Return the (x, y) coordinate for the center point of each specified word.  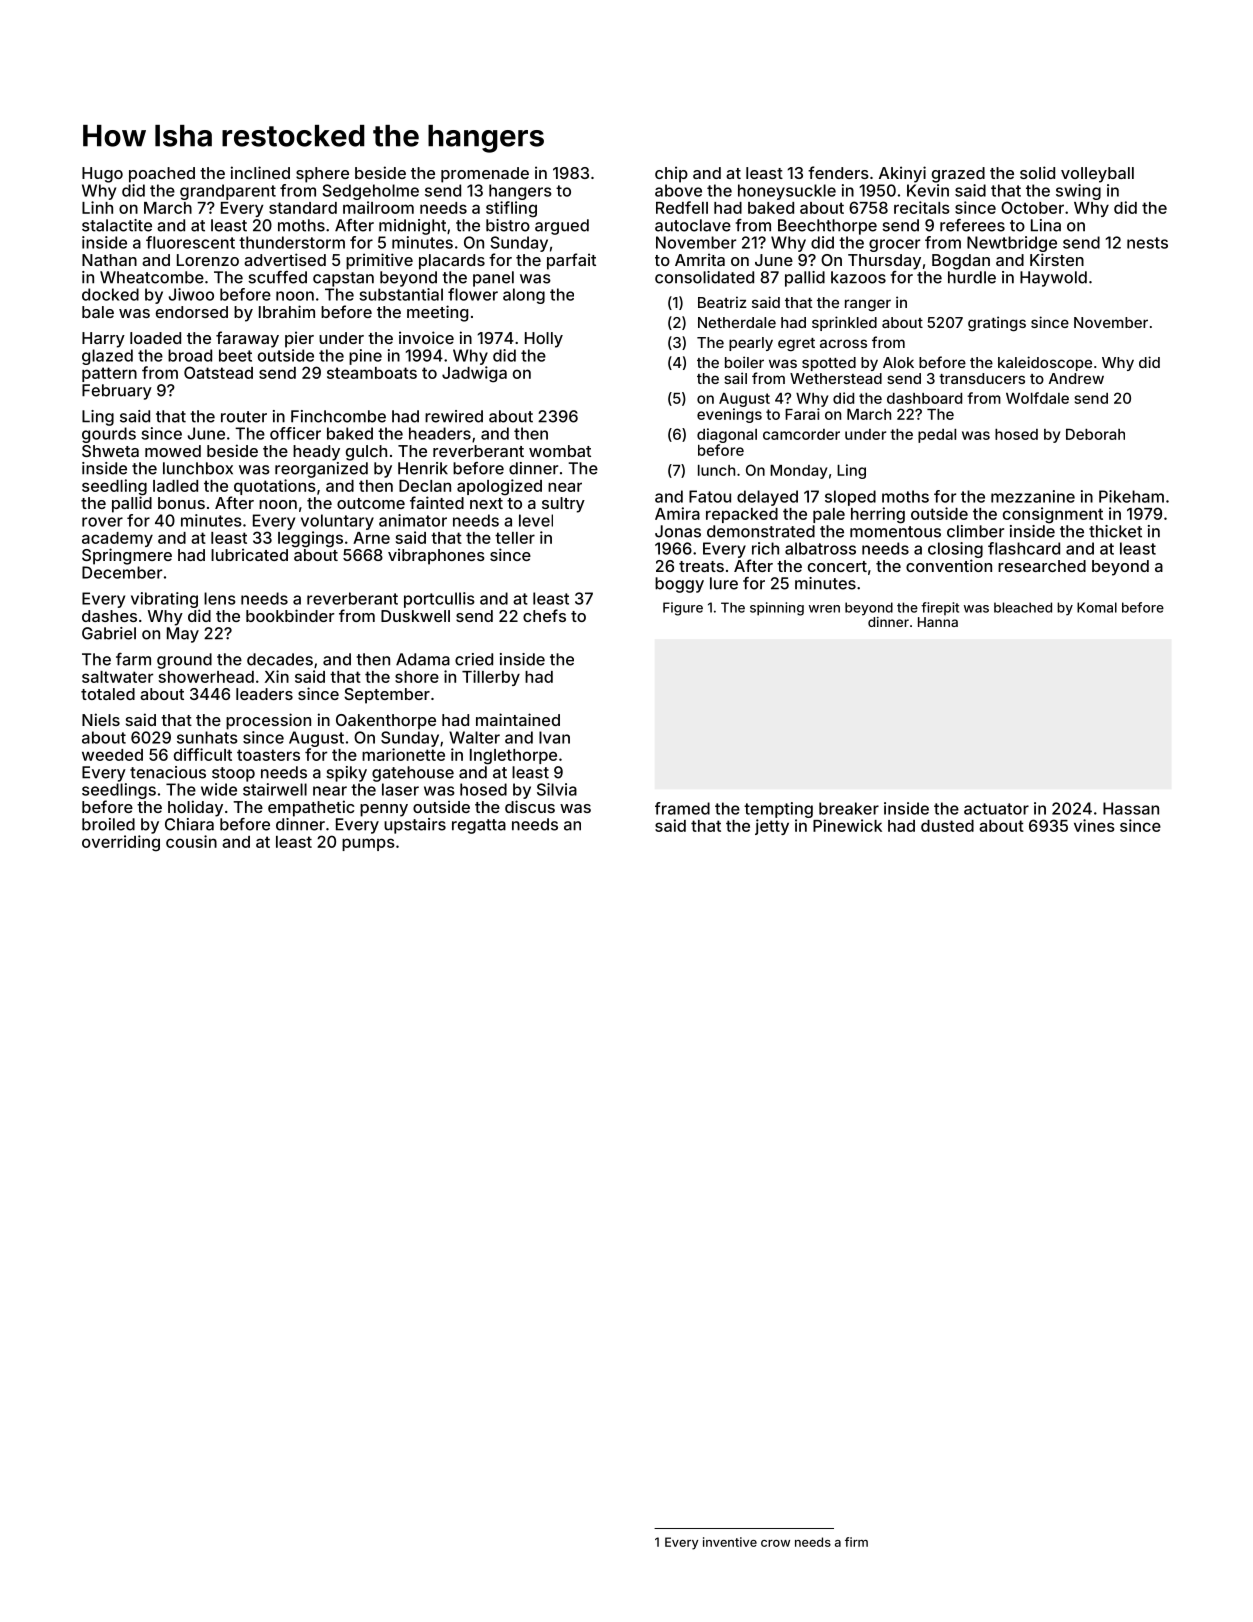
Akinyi (902, 174)
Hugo (102, 175)
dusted (947, 826)
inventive (730, 1542)
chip (671, 174)
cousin (191, 841)
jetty (772, 827)
